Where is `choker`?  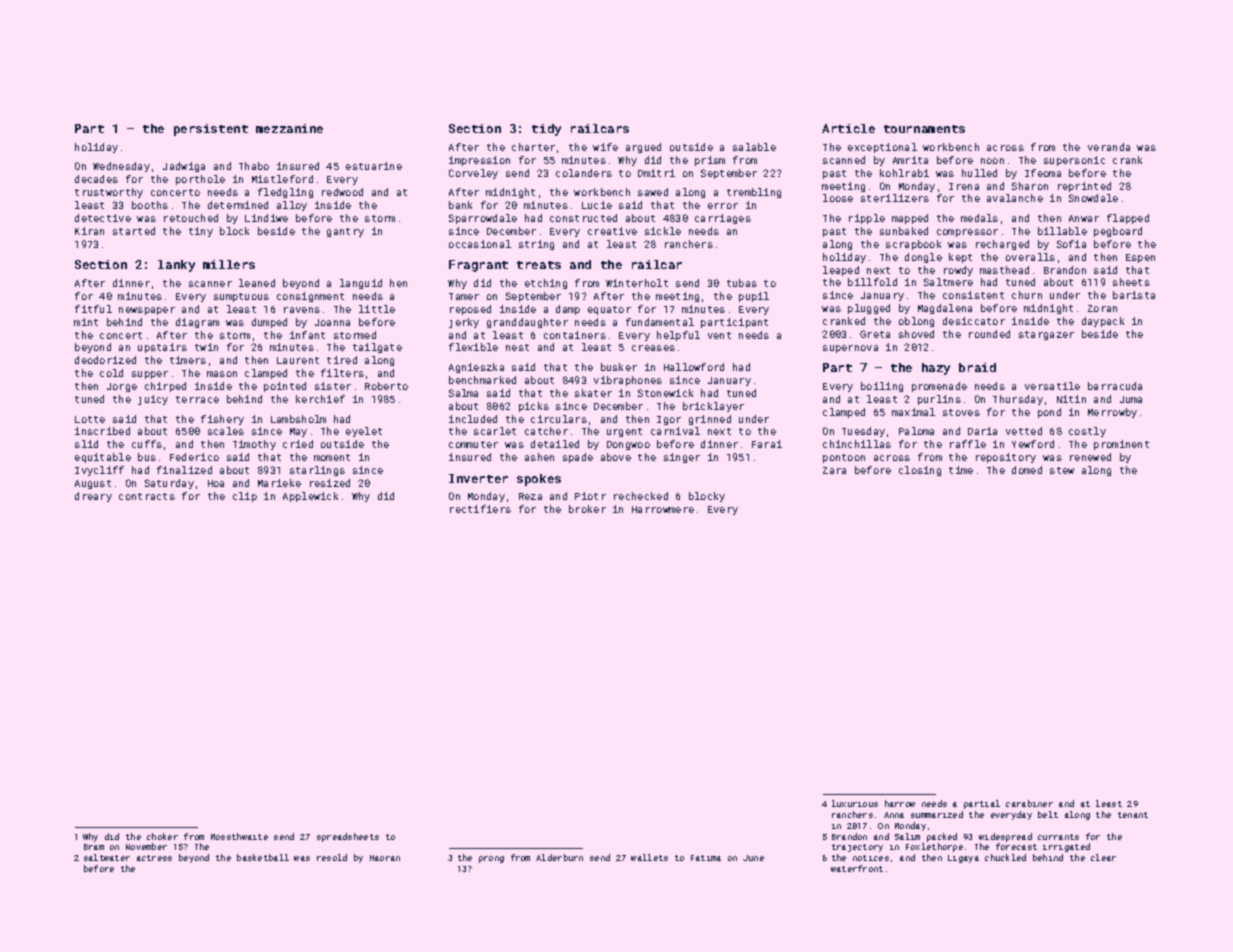 choker is located at coordinates (162, 836).
